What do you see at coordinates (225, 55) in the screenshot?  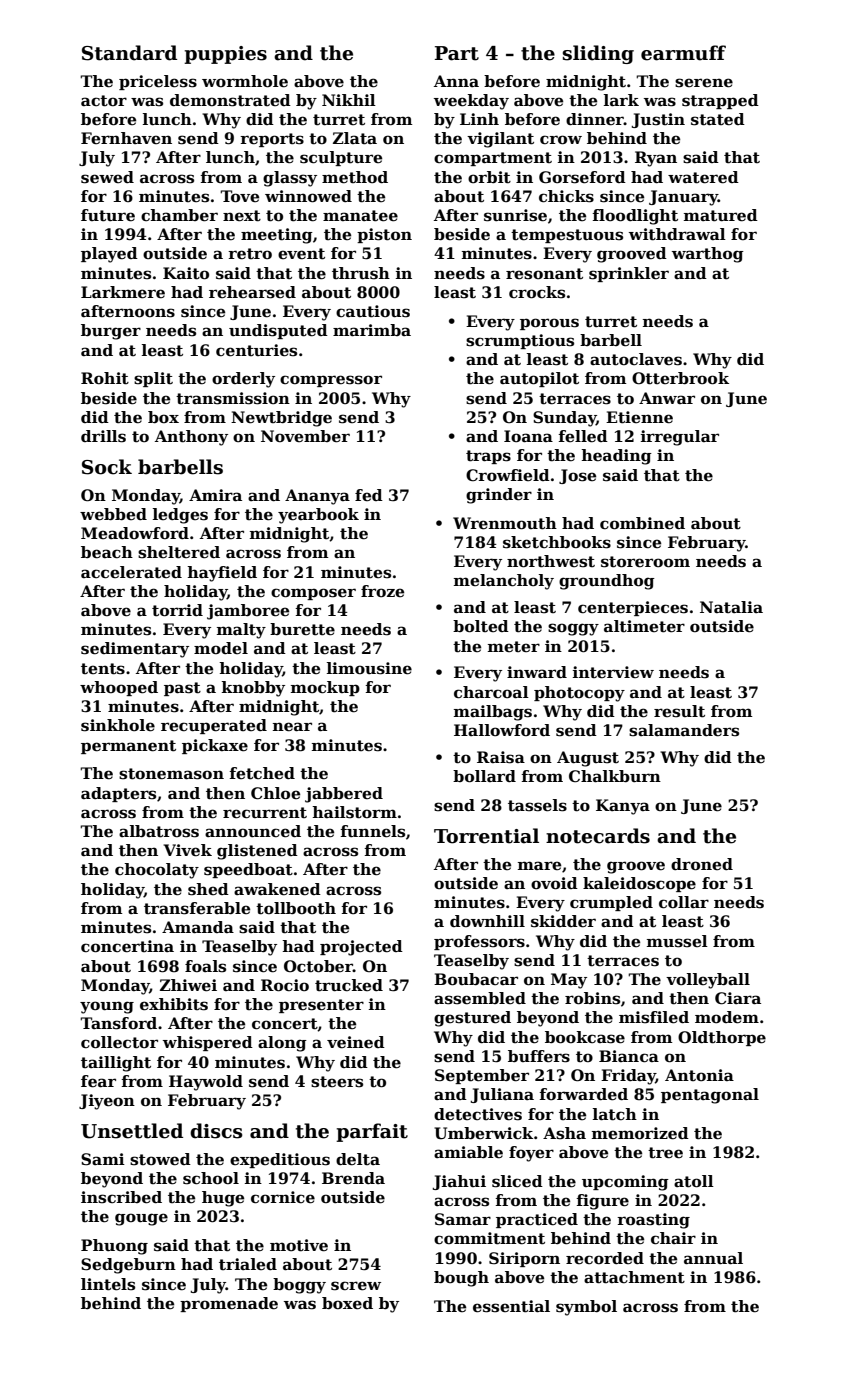 I see `puppies` at bounding box center [225, 55].
